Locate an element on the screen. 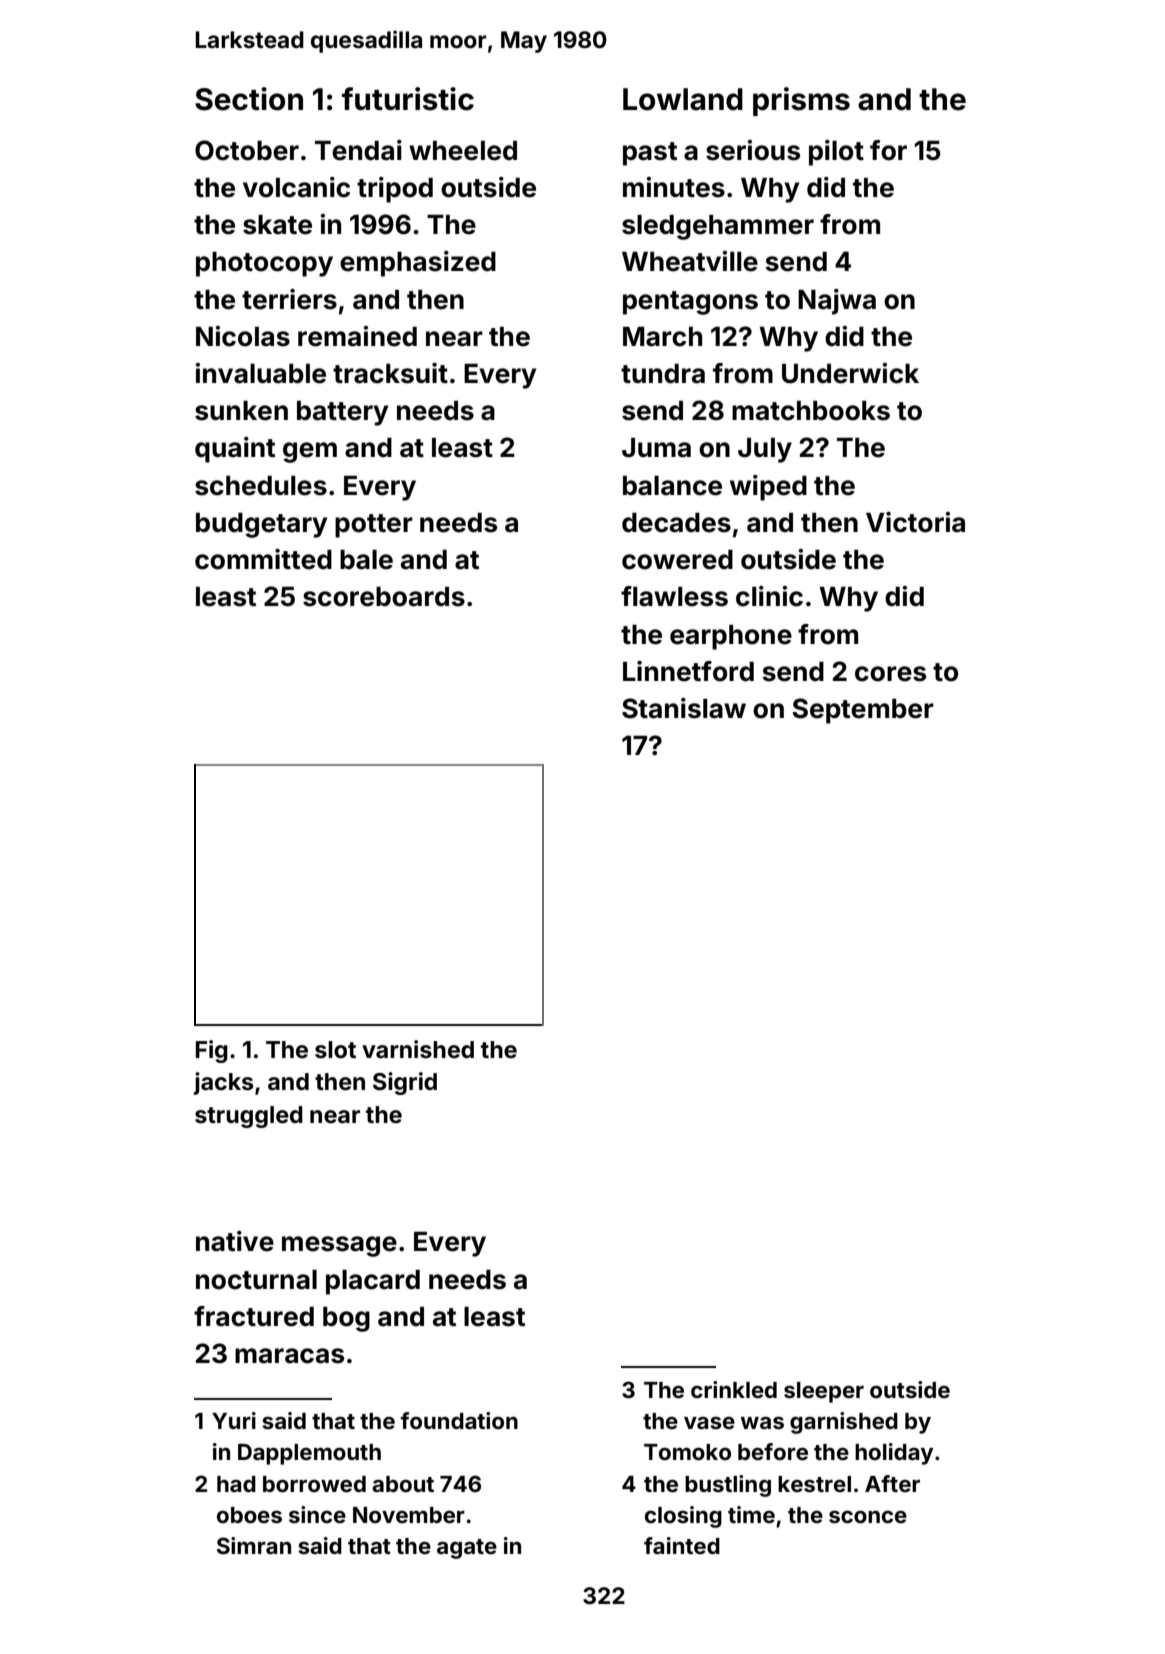  maracas is located at coordinates (289, 1356).
